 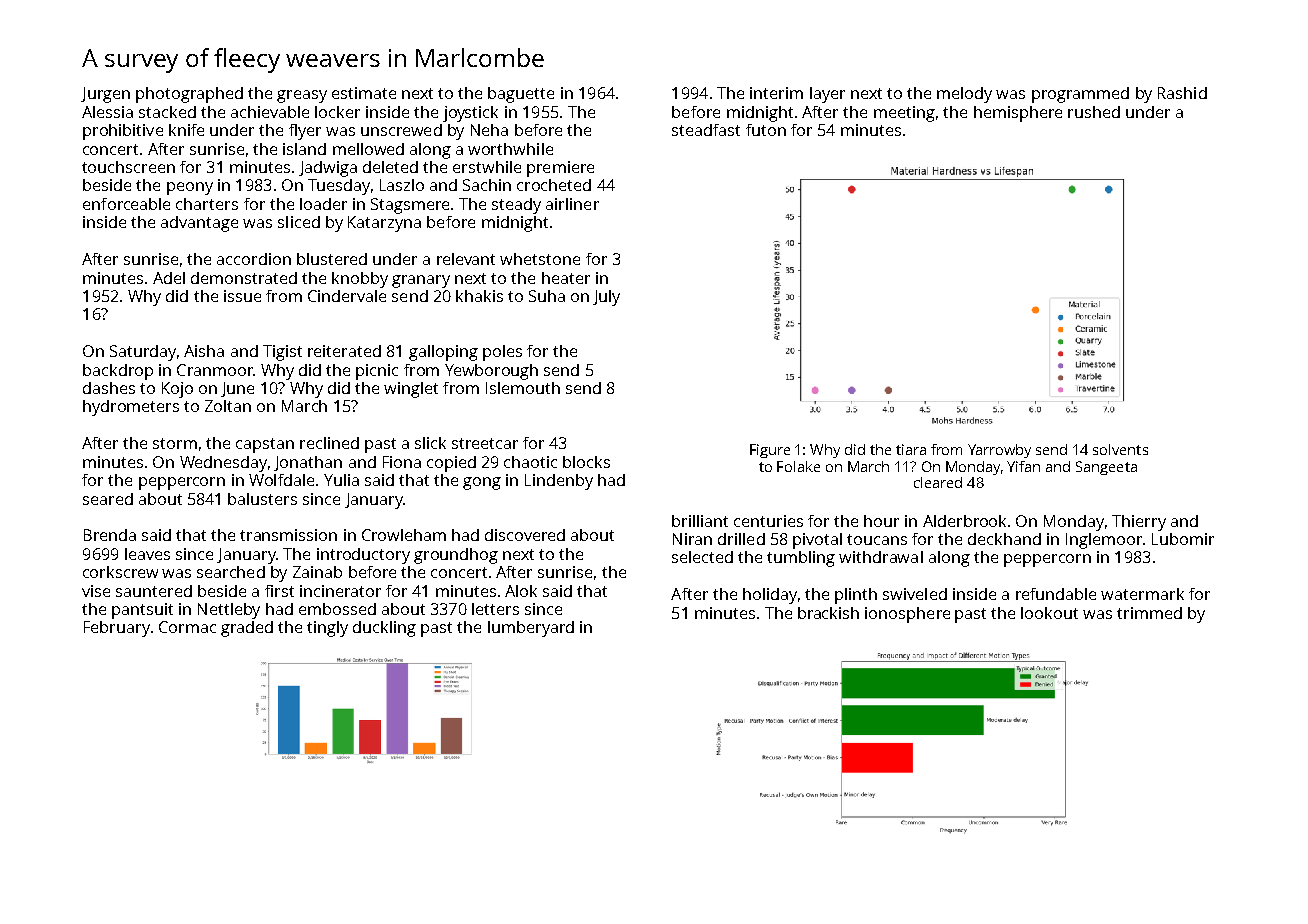 I want to click on Crowleham, so click(x=404, y=535).
